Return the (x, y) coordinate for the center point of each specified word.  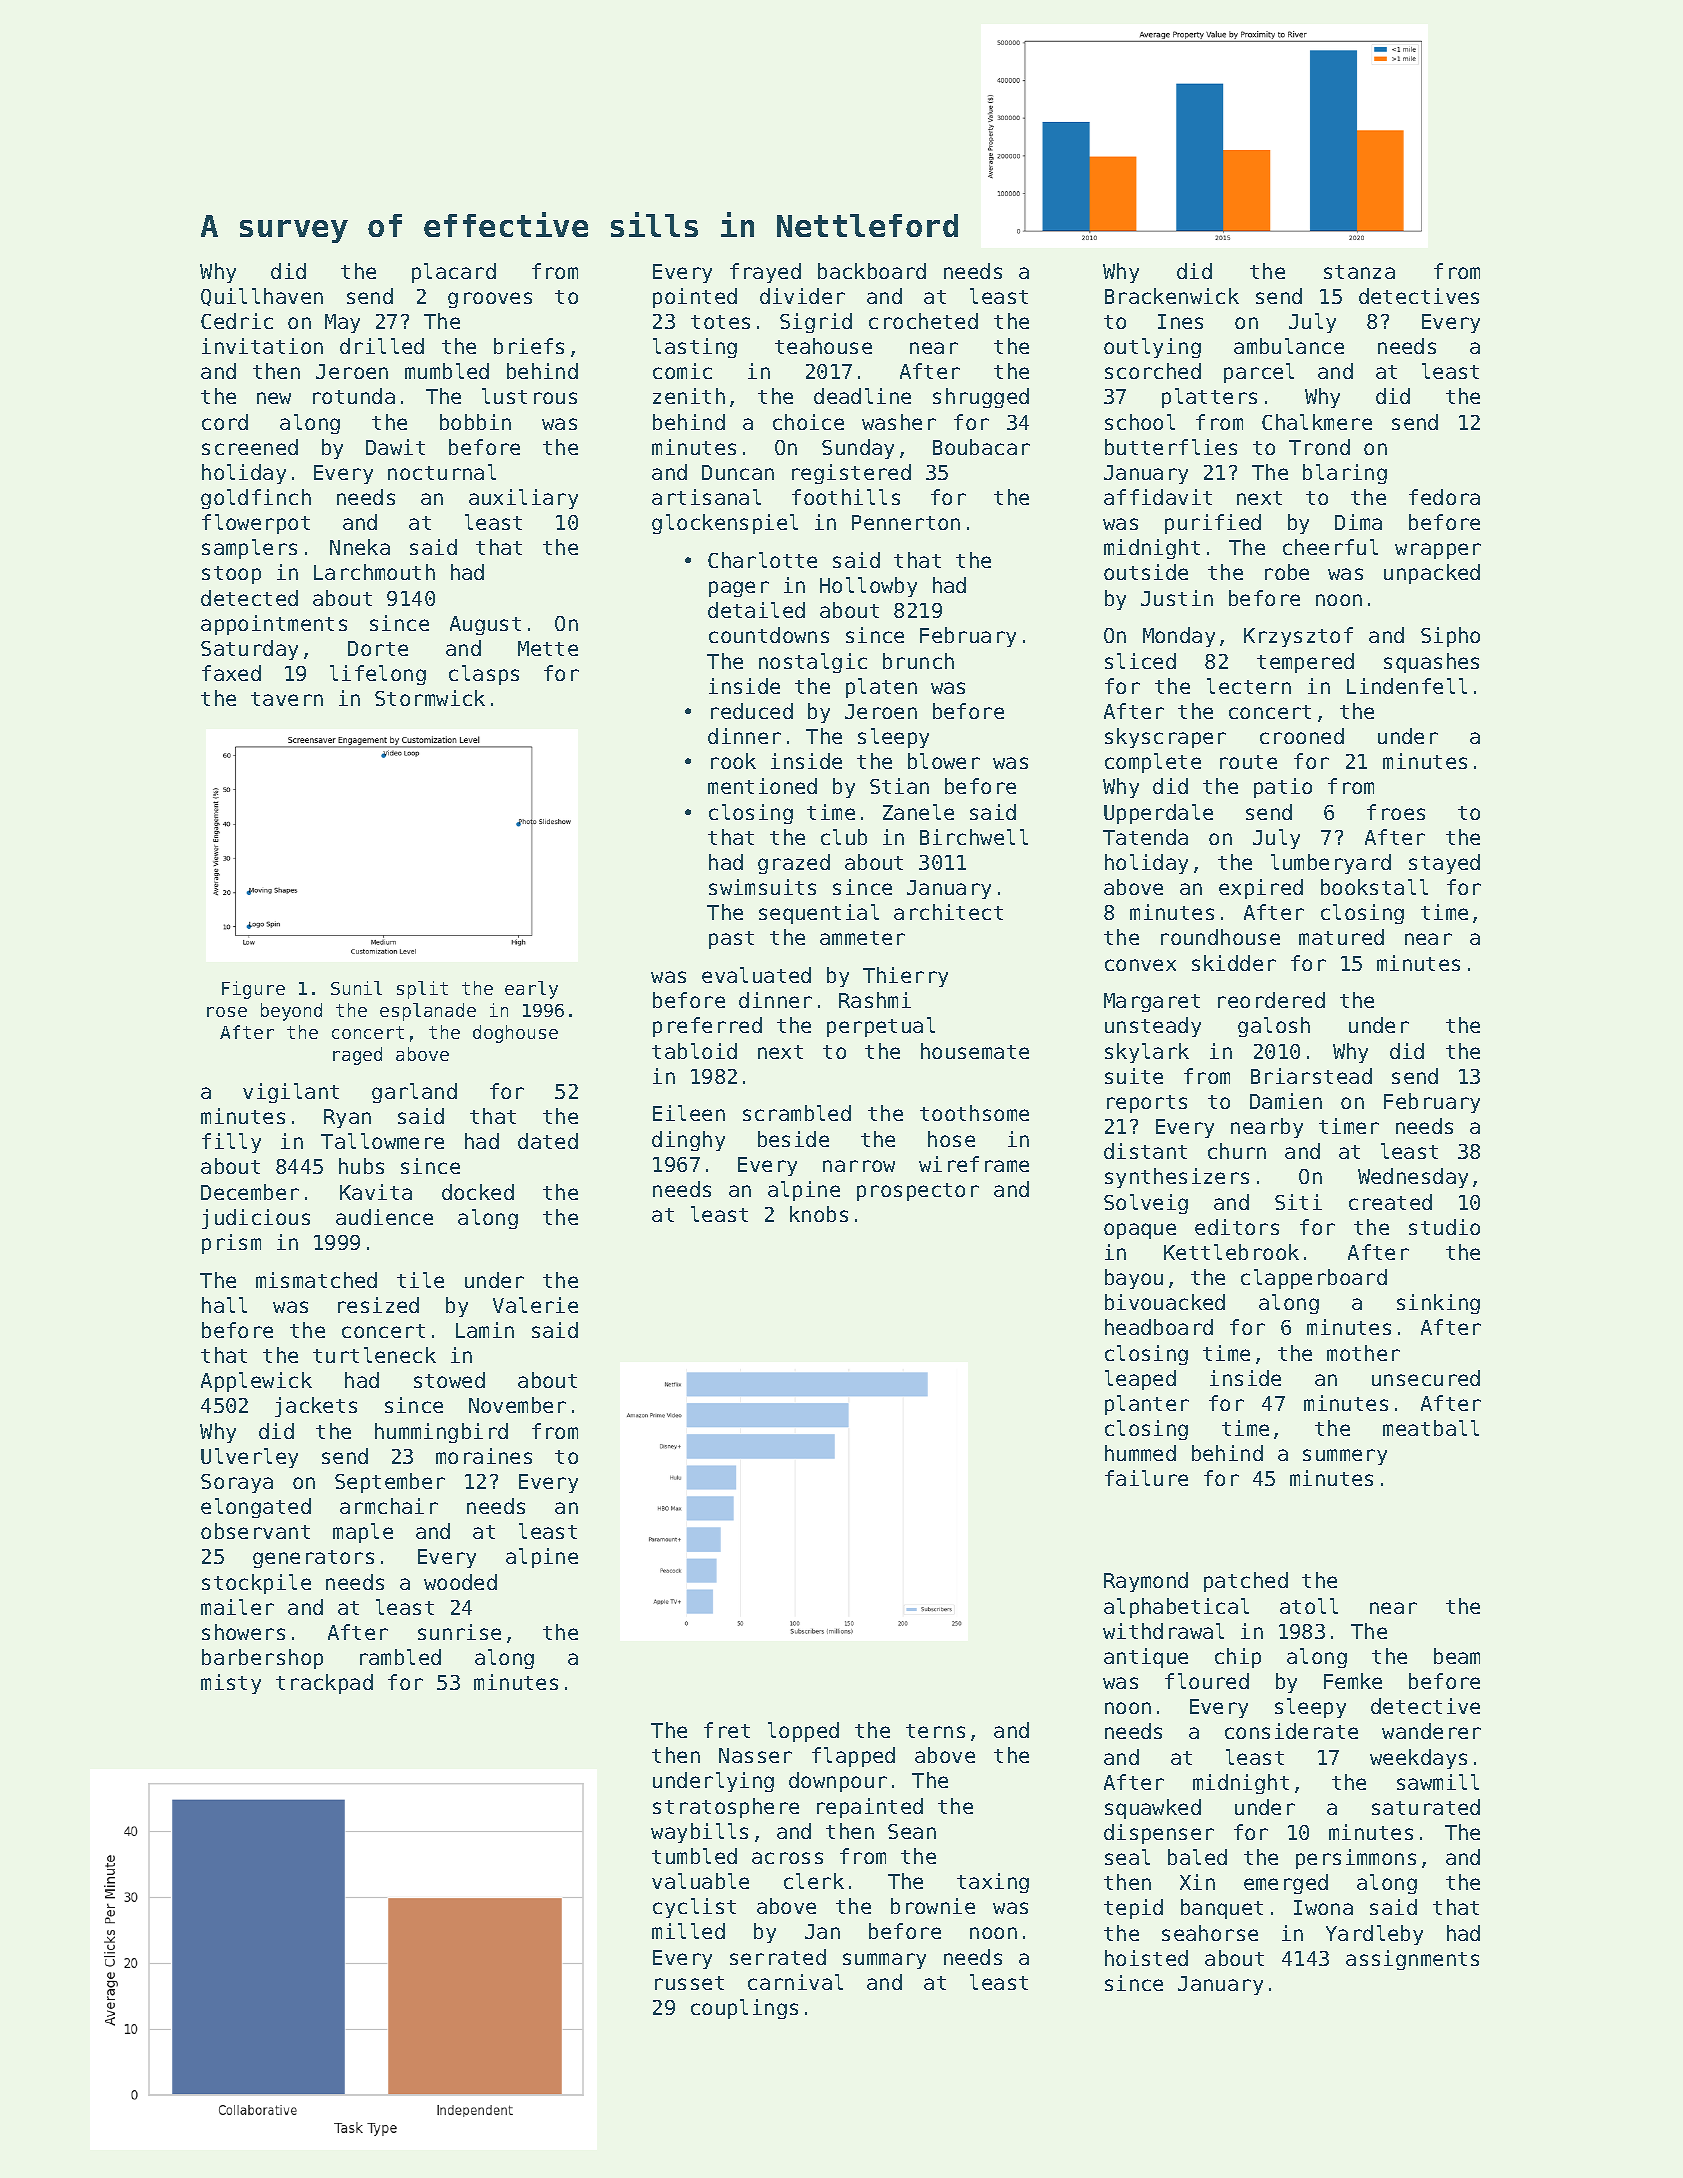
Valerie (535, 1305)
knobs (819, 1214)
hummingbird (441, 1433)
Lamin (485, 1330)
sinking (1438, 1304)
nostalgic (813, 663)
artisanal (706, 497)
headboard (1159, 1327)
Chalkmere (1317, 422)
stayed (1444, 864)
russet (689, 1983)
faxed (231, 673)
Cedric (237, 321)
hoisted (1146, 1958)
